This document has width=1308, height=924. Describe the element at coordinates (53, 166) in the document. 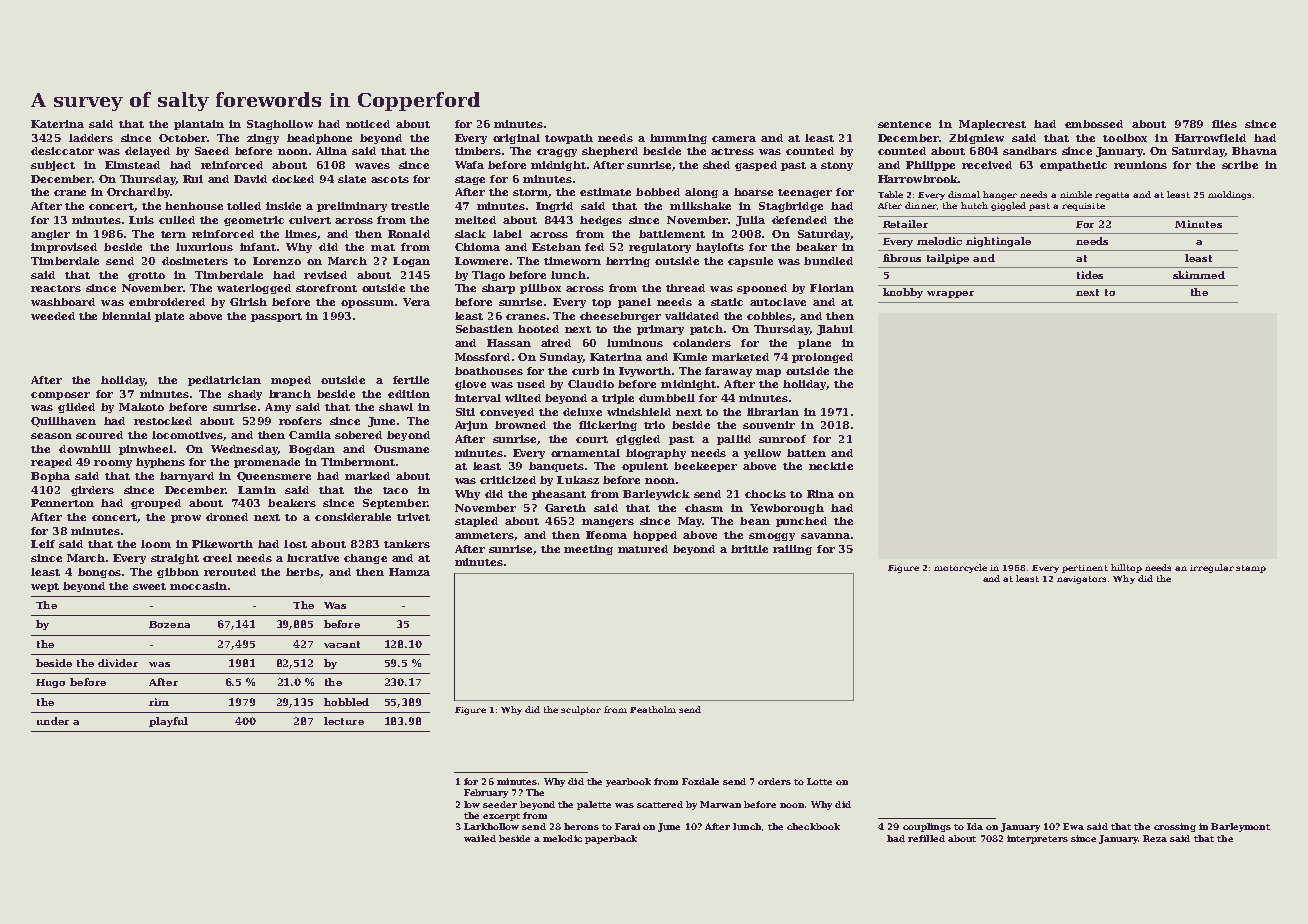

I see `subject` at that location.
